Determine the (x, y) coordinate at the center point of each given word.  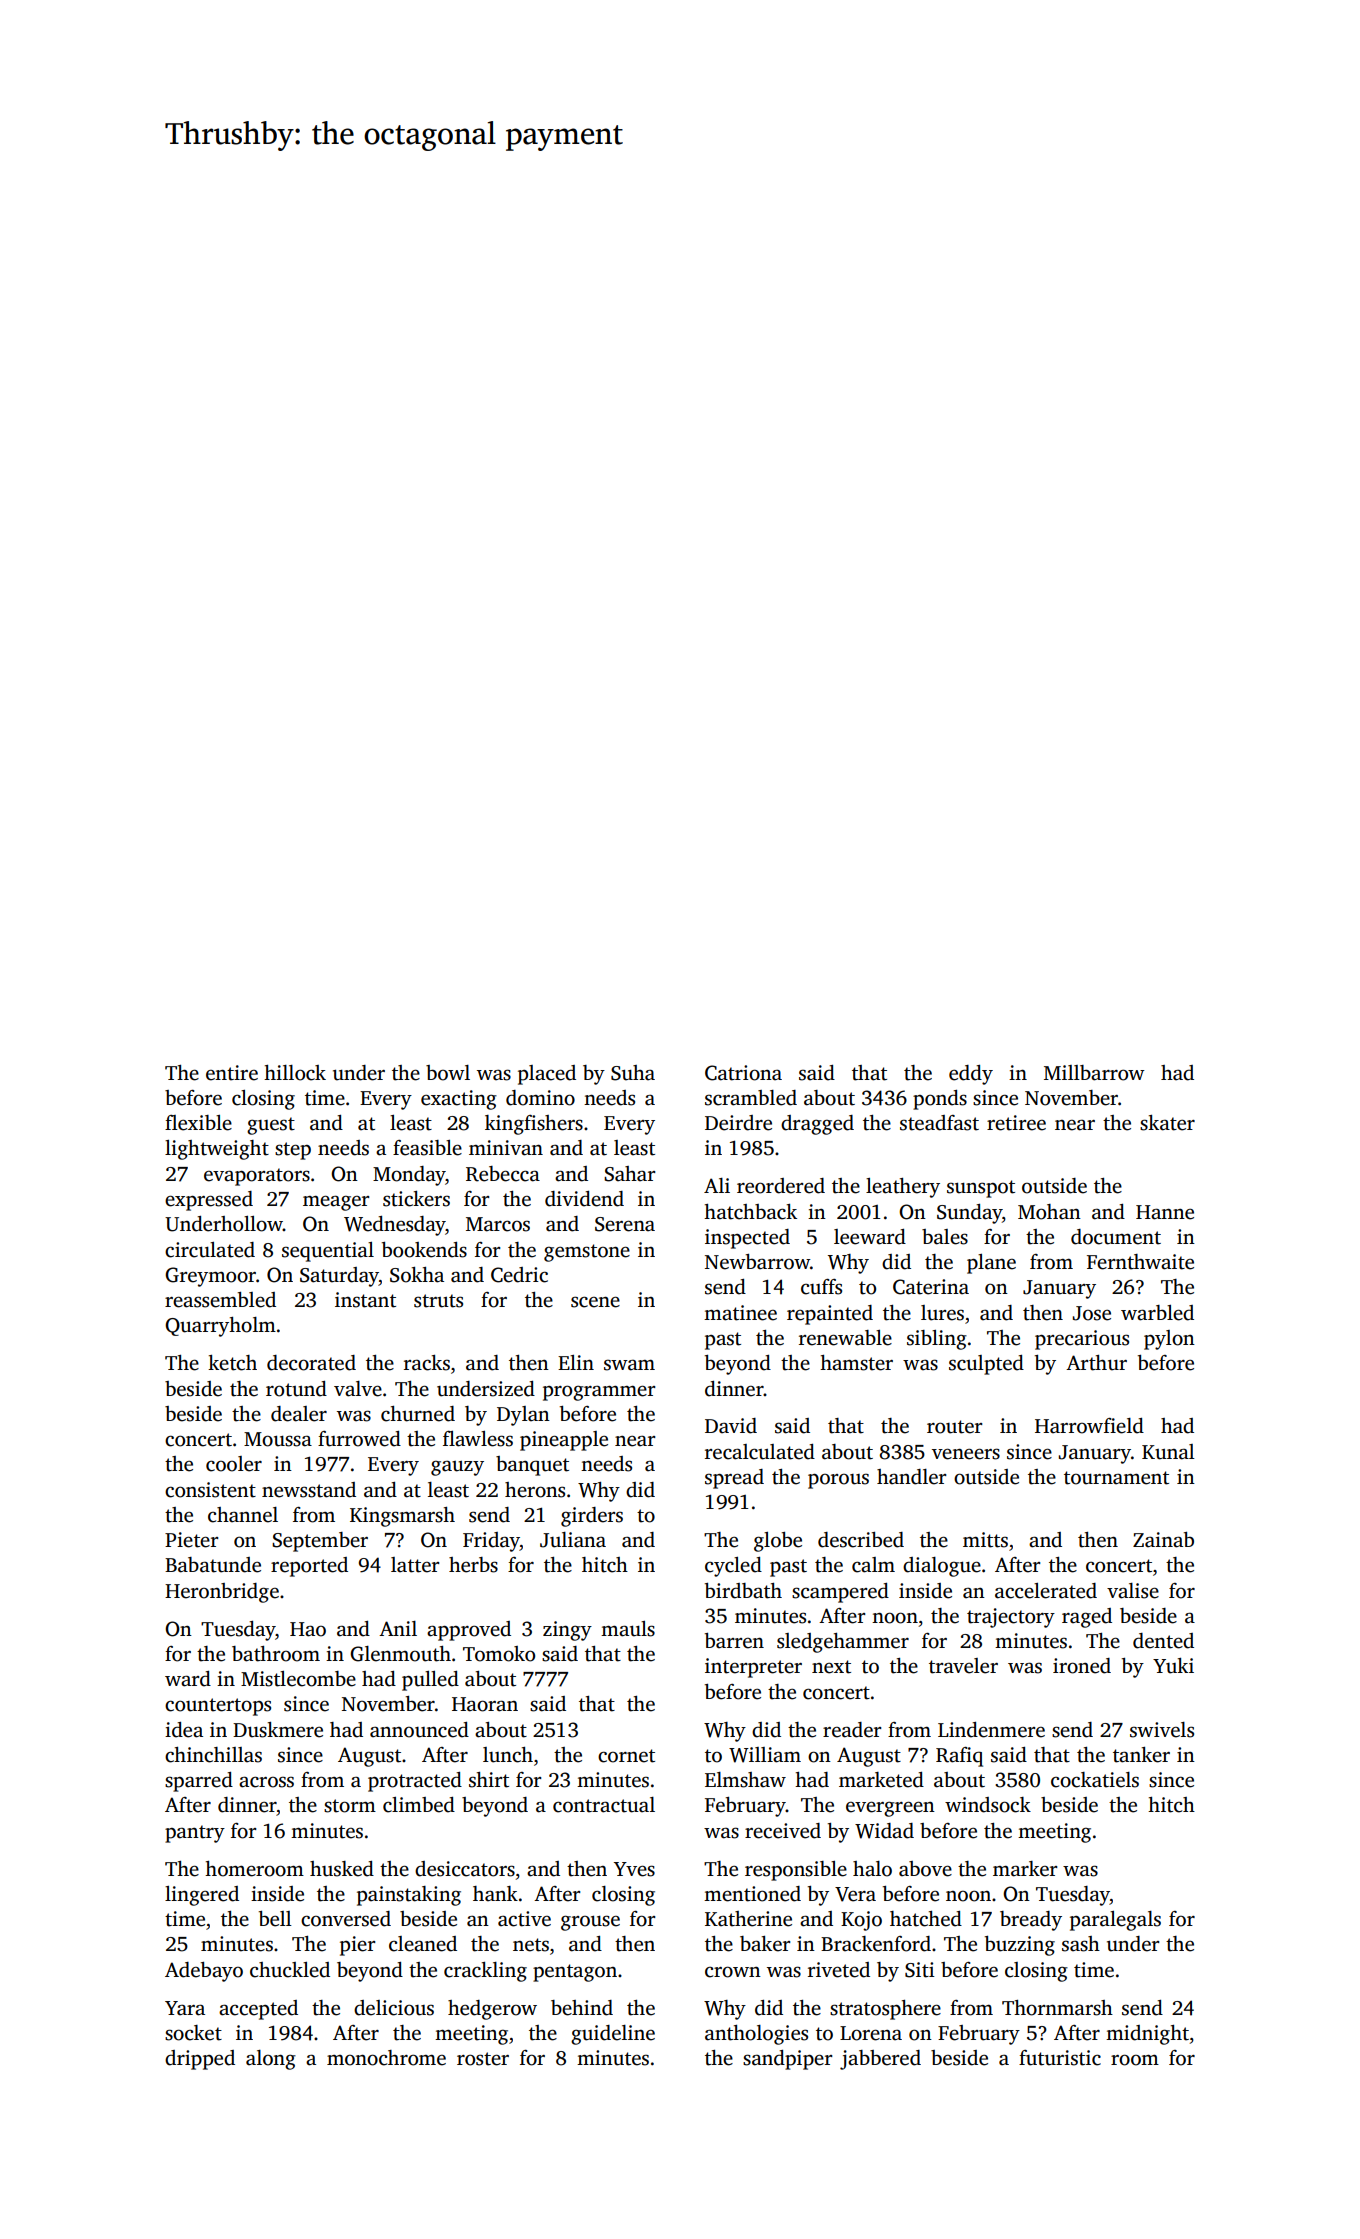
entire (232, 1073)
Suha (633, 1073)
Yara (185, 2008)
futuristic (1060, 2058)
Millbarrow (1094, 1073)
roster (483, 2059)
